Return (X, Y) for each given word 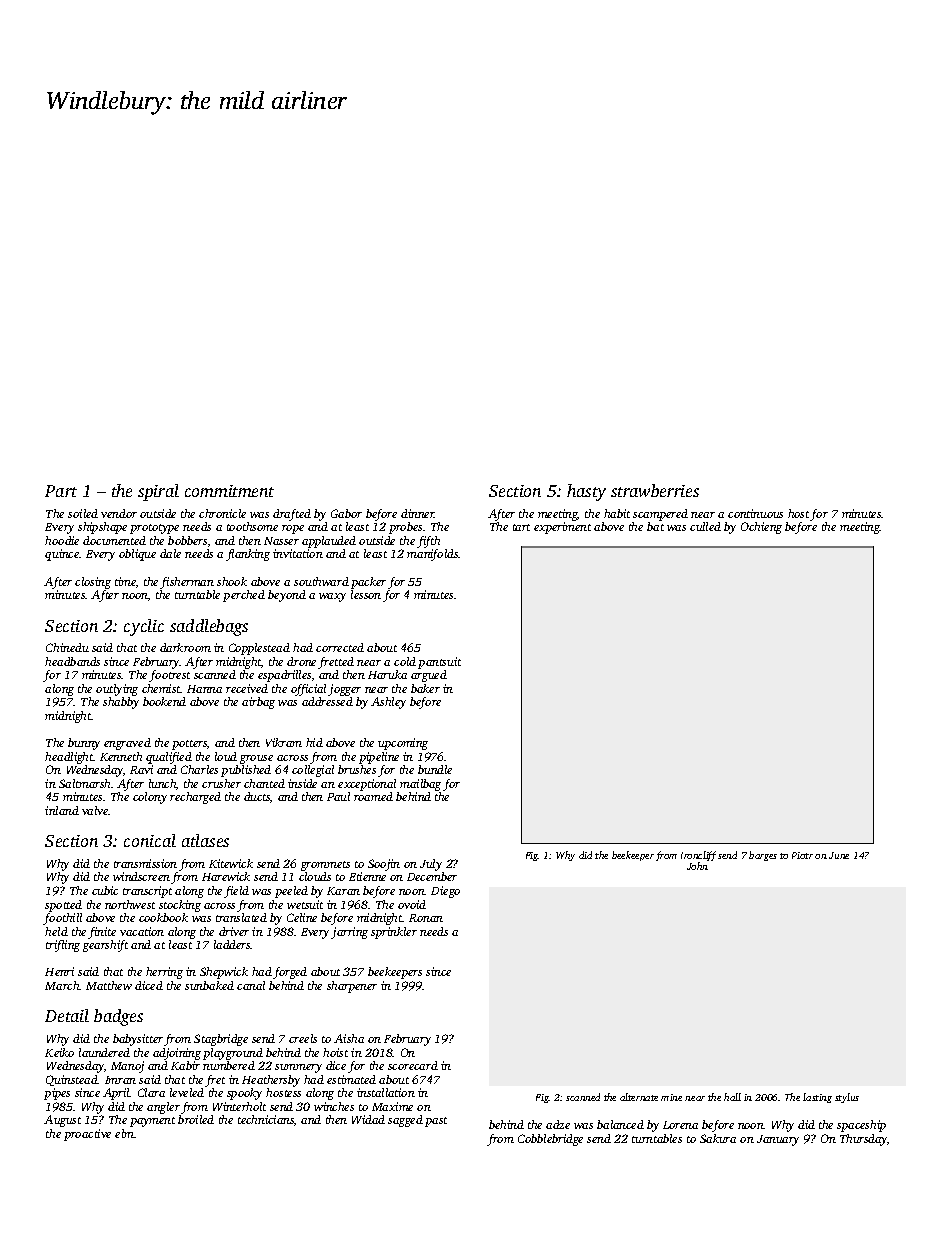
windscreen (141, 876)
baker (425, 688)
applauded (329, 542)
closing (93, 583)
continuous (755, 513)
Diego (445, 892)
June (839, 855)
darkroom (185, 647)
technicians (266, 1119)
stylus (847, 1098)
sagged (405, 1121)
